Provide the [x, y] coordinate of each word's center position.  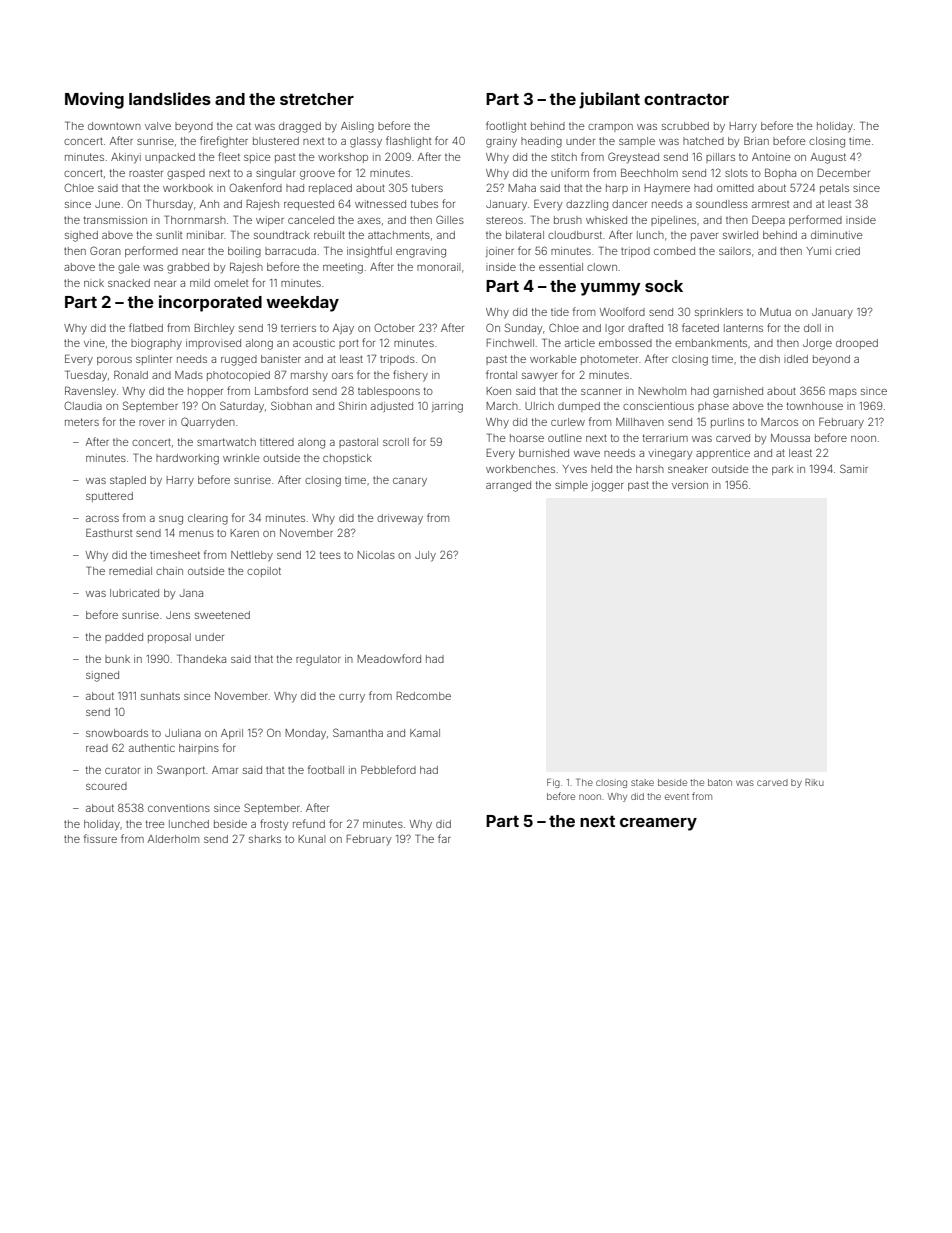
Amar [225, 770]
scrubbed [685, 126]
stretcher [317, 99]
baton [720, 782]
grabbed [188, 268]
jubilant [609, 100]
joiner [500, 252]
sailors [735, 251]
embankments [711, 343]
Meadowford [389, 658]
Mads [189, 375]
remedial [130, 571]
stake [642, 782]
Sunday [523, 328]
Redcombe [424, 696]
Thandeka [201, 658]
